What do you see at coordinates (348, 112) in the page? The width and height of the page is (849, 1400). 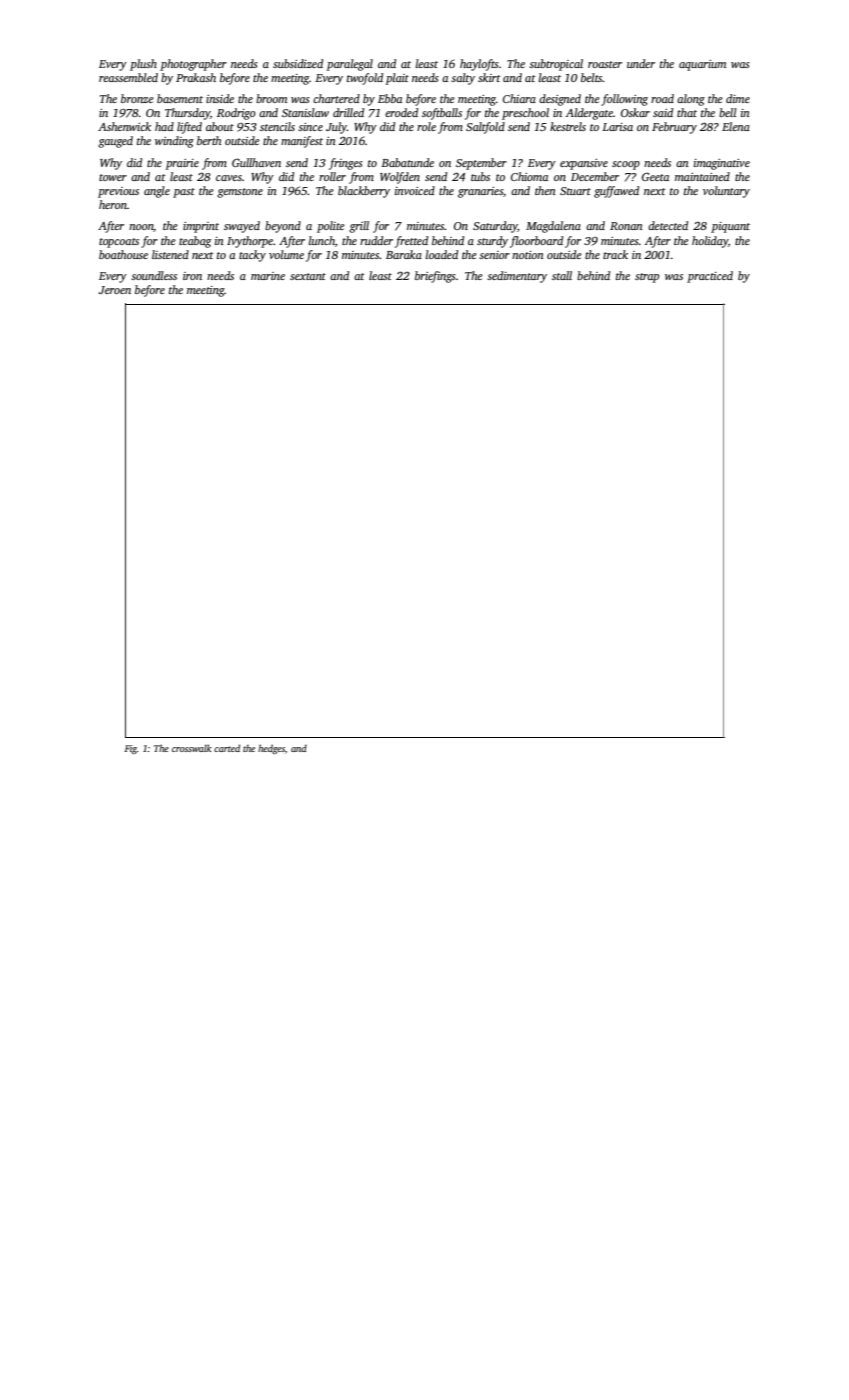 I see `drilled` at bounding box center [348, 112].
